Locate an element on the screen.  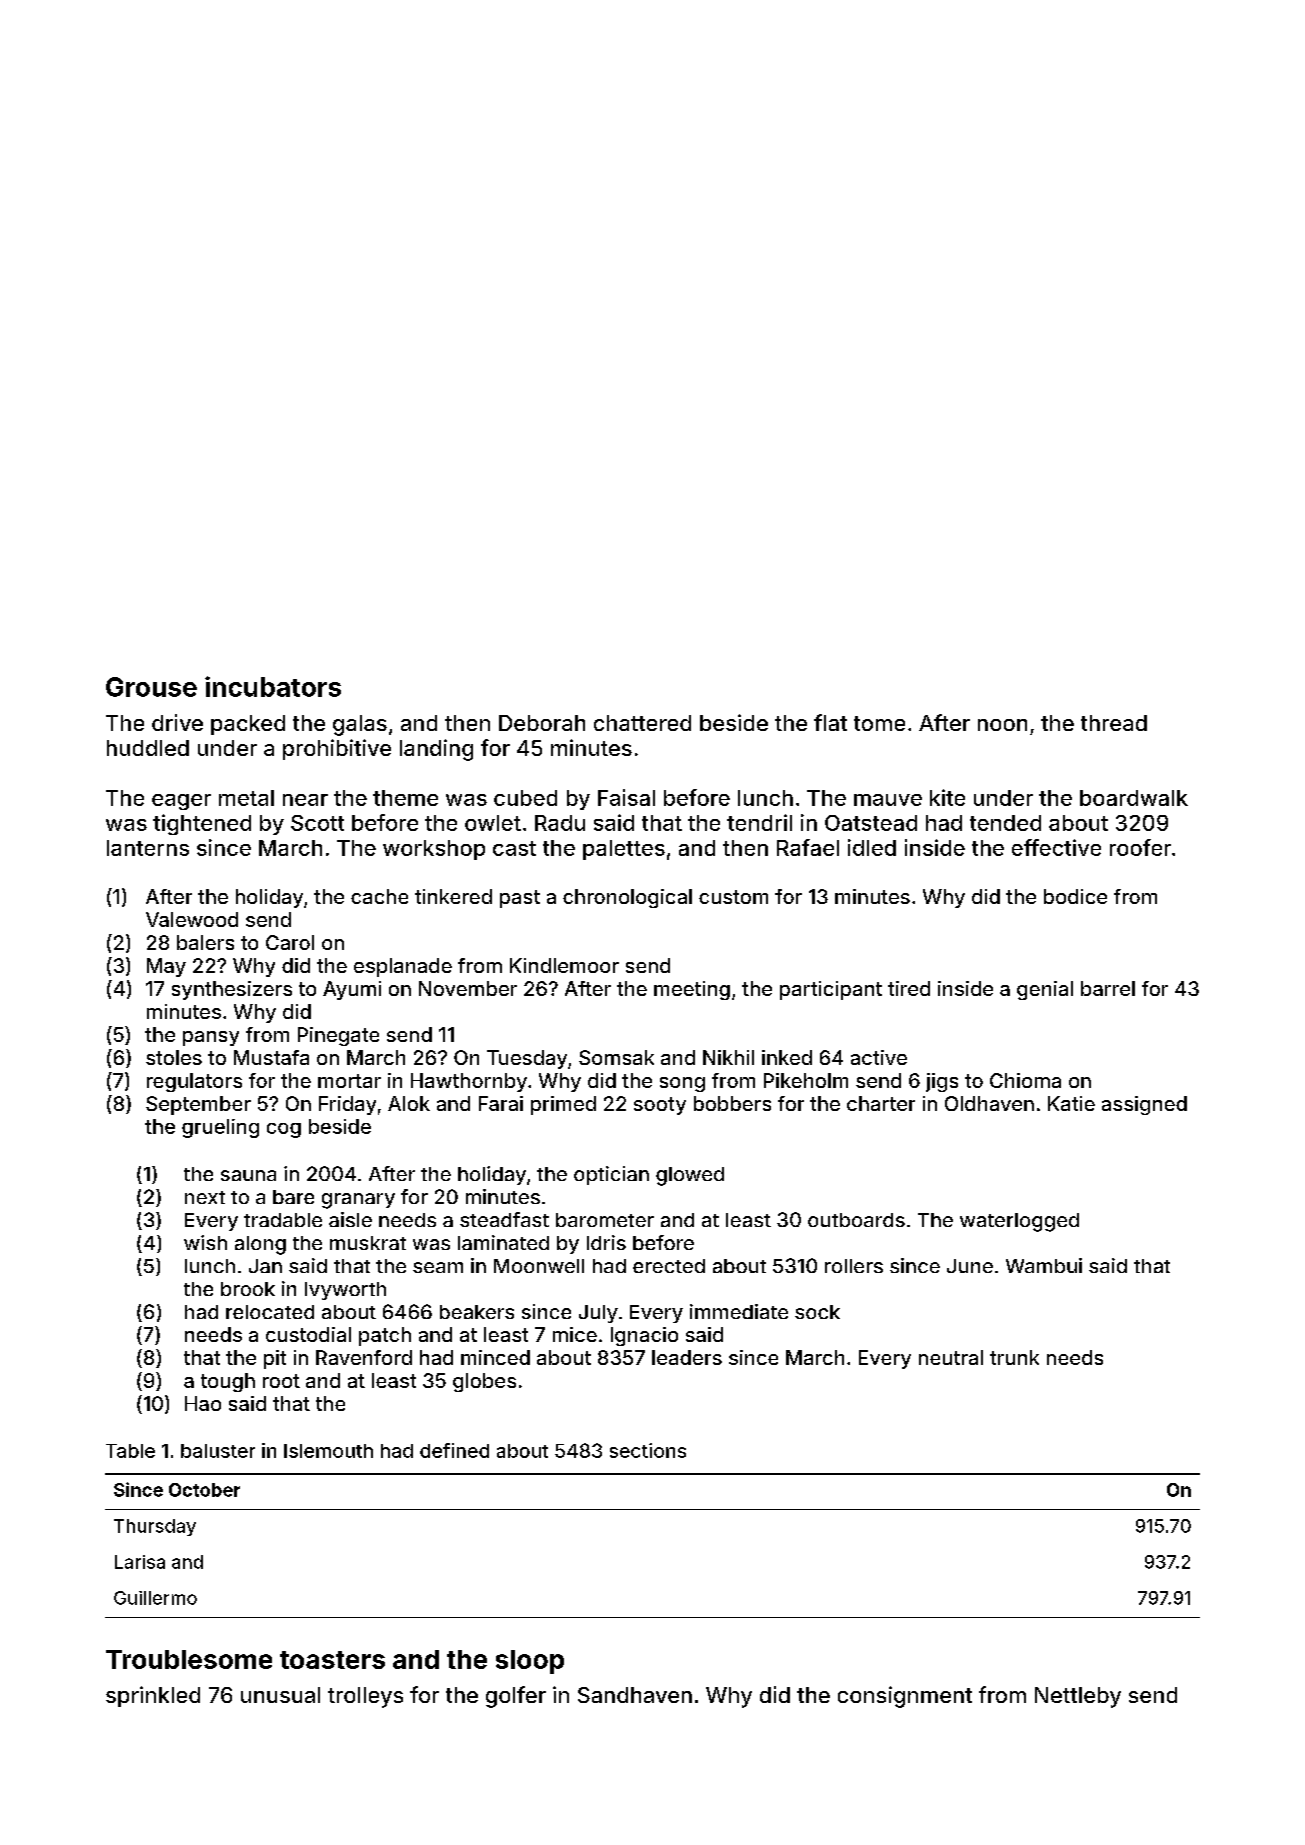
sloop is located at coordinates (530, 1662).
